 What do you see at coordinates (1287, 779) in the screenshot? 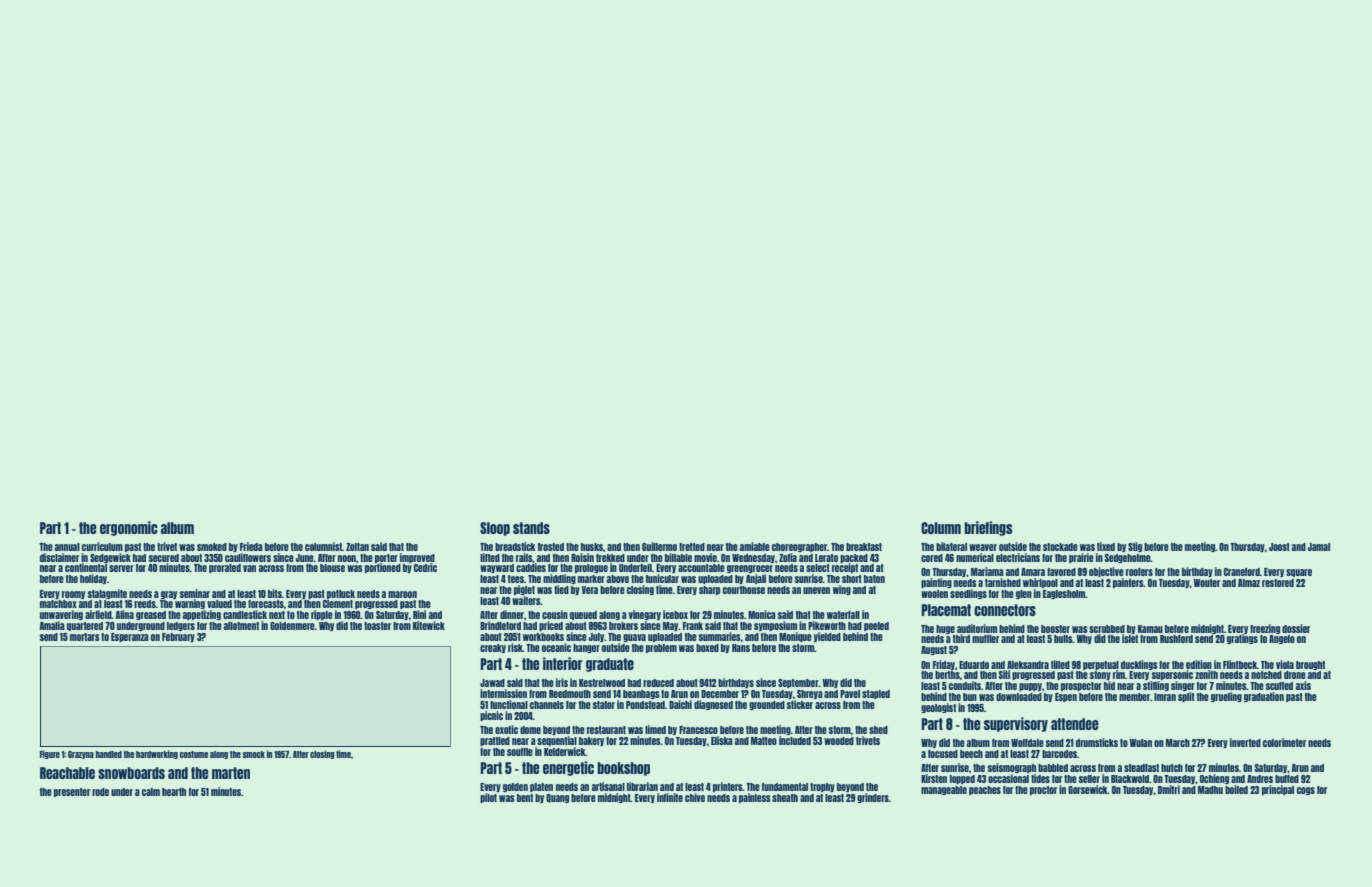
I see `buffed` at bounding box center [1287, 779].
